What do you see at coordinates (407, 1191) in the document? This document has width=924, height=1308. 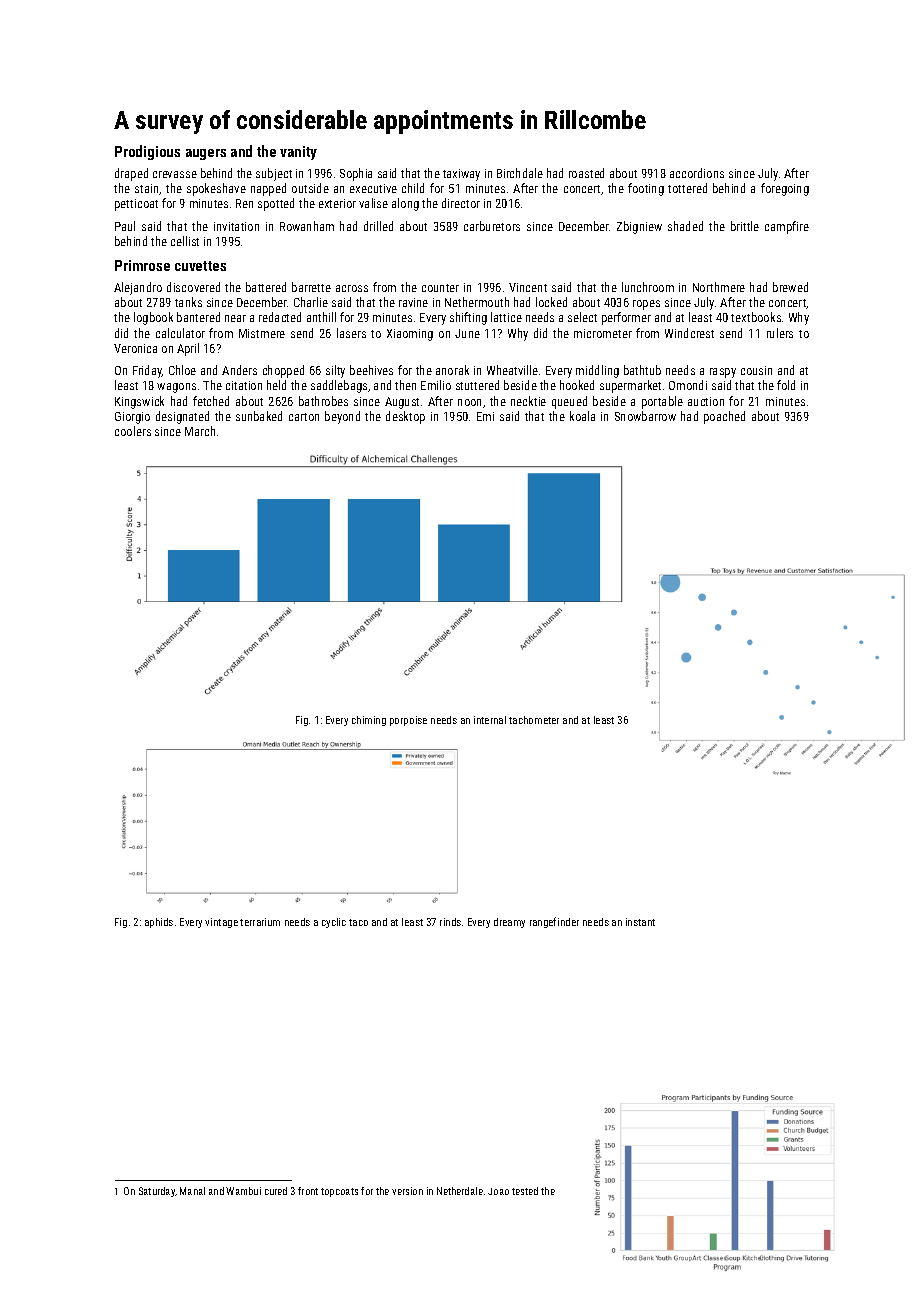 I see `version` at bounding box center [407, 1191].
